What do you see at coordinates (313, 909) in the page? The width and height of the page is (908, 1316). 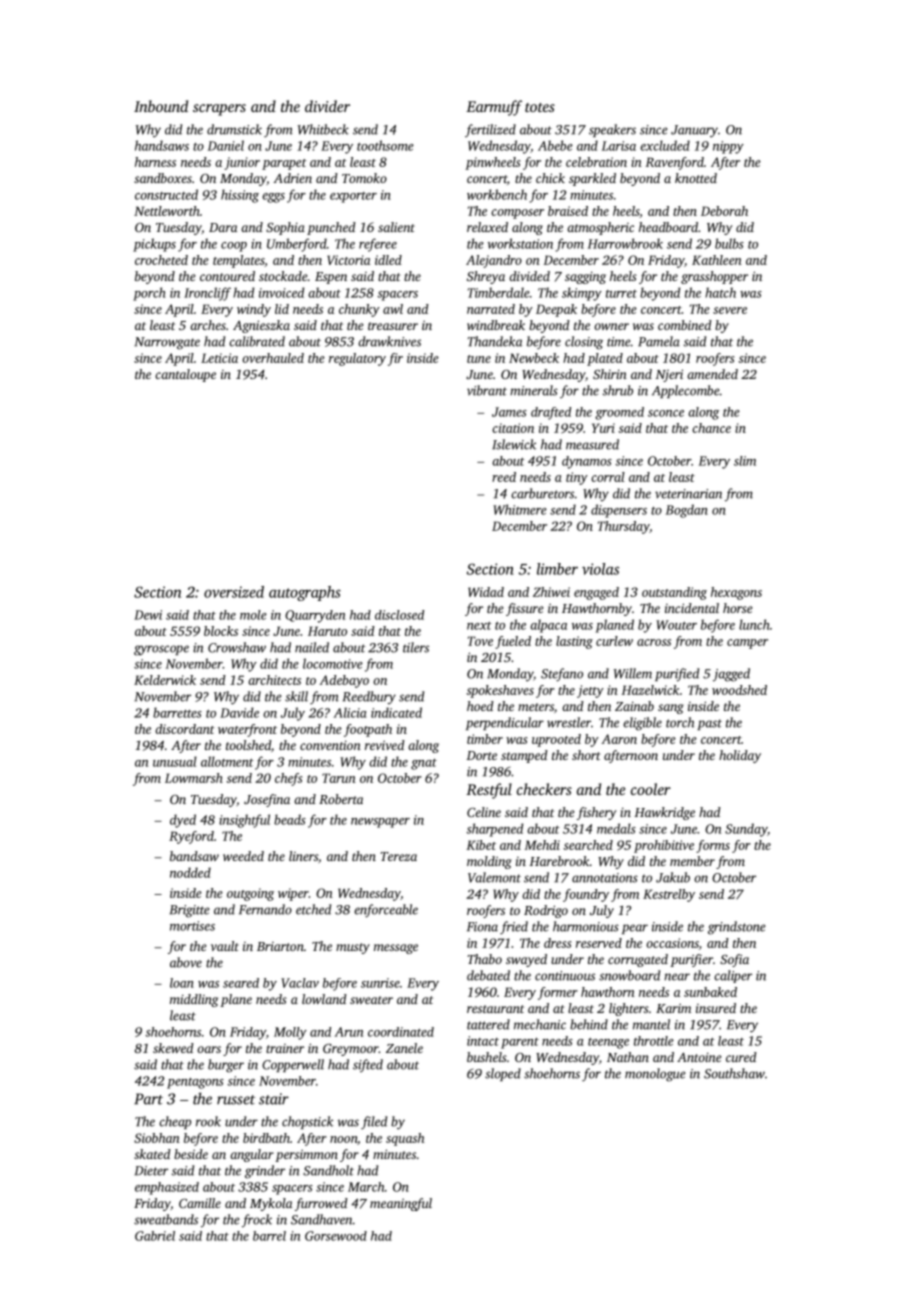 I see `etched` at bounding box center [313, 909].
